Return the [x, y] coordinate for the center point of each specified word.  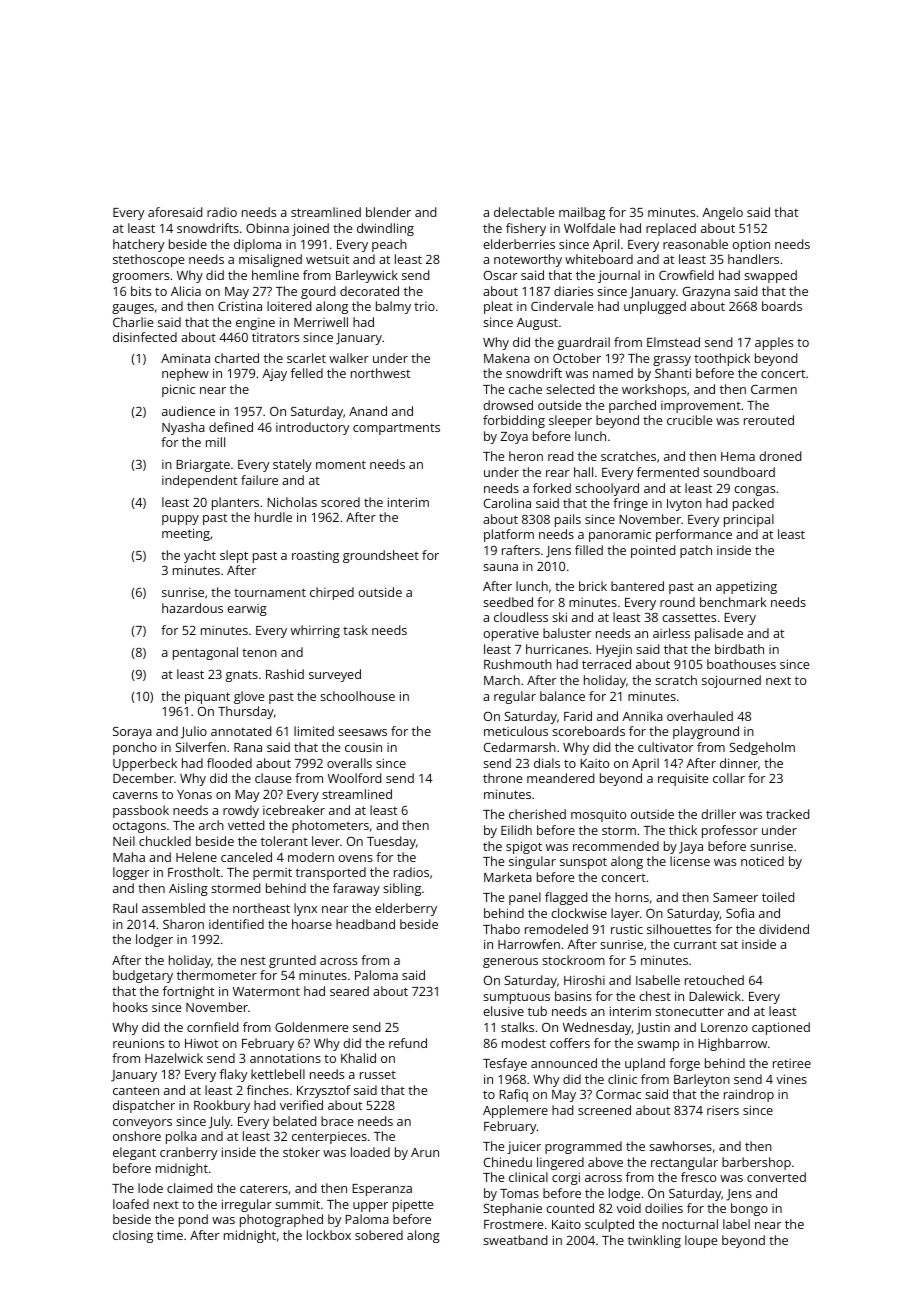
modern [311, 857]
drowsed [508, 405]
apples [774, 343]
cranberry [188, 1153]
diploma [257, 245]
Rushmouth [518, 664]
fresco [698, 1177]
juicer [524, 1148]
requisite [683, 779]
